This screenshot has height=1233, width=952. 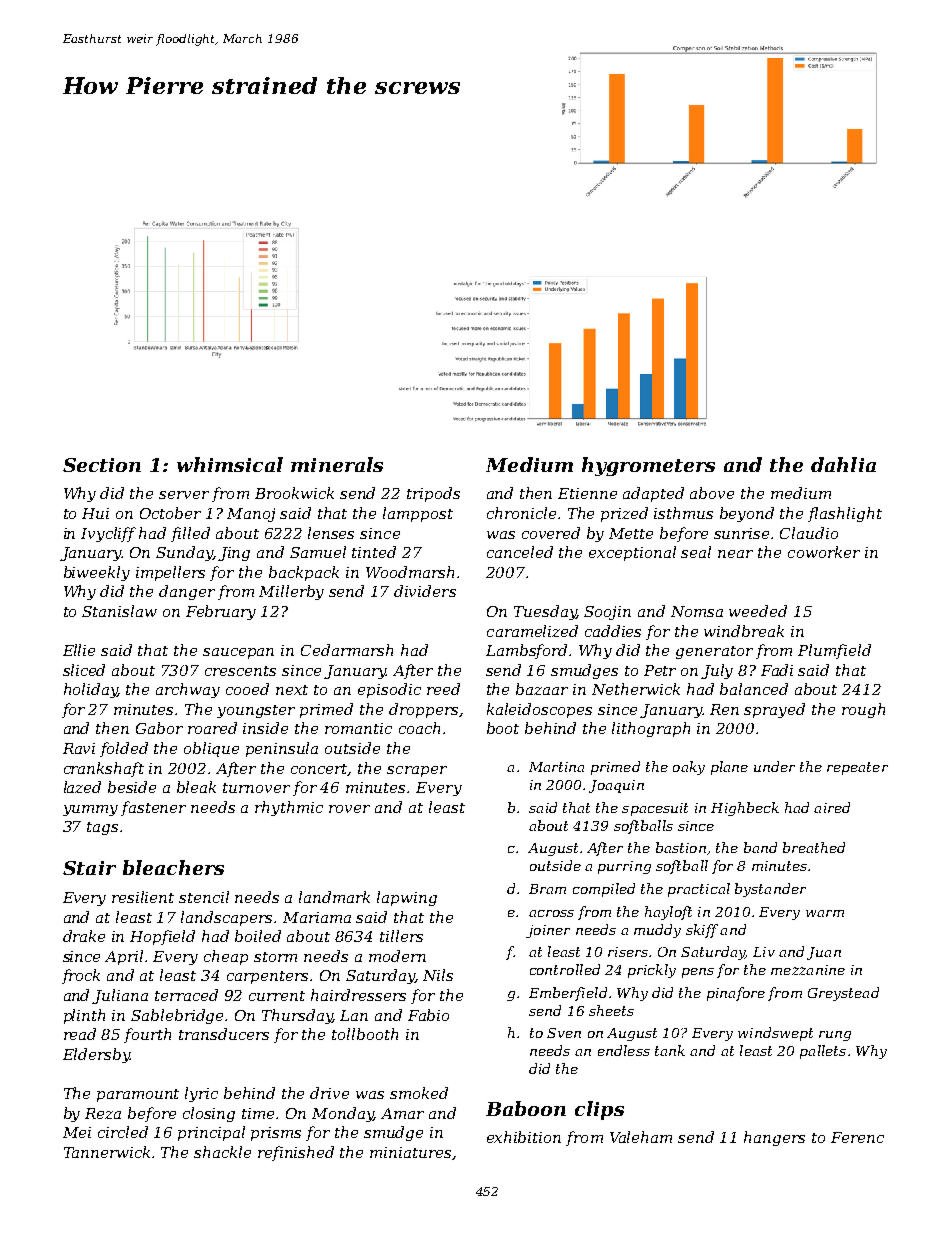 I want to click on spacesuit, so click(x=655, y=809).
